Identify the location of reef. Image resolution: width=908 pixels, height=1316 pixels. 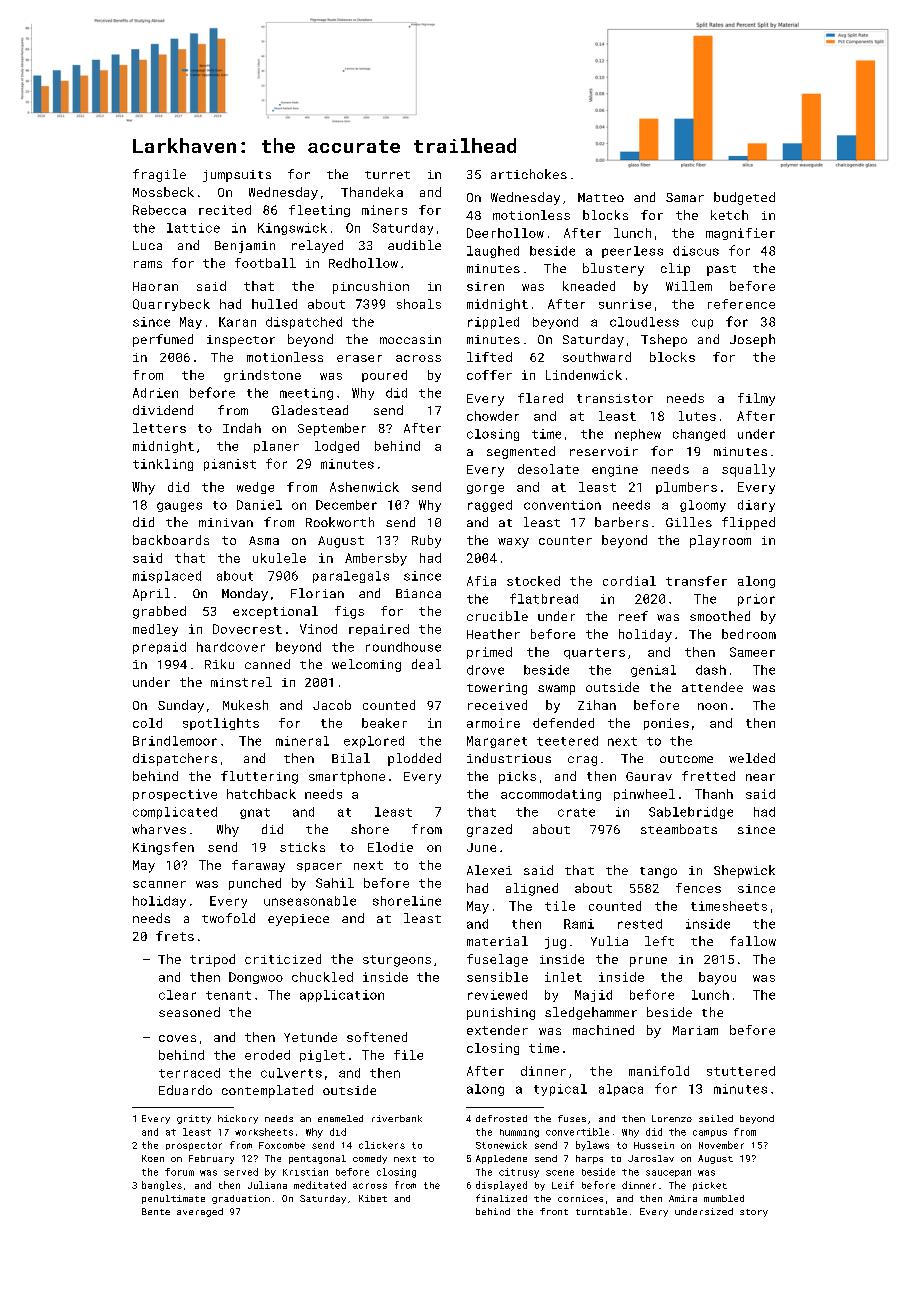
(633, 616).
